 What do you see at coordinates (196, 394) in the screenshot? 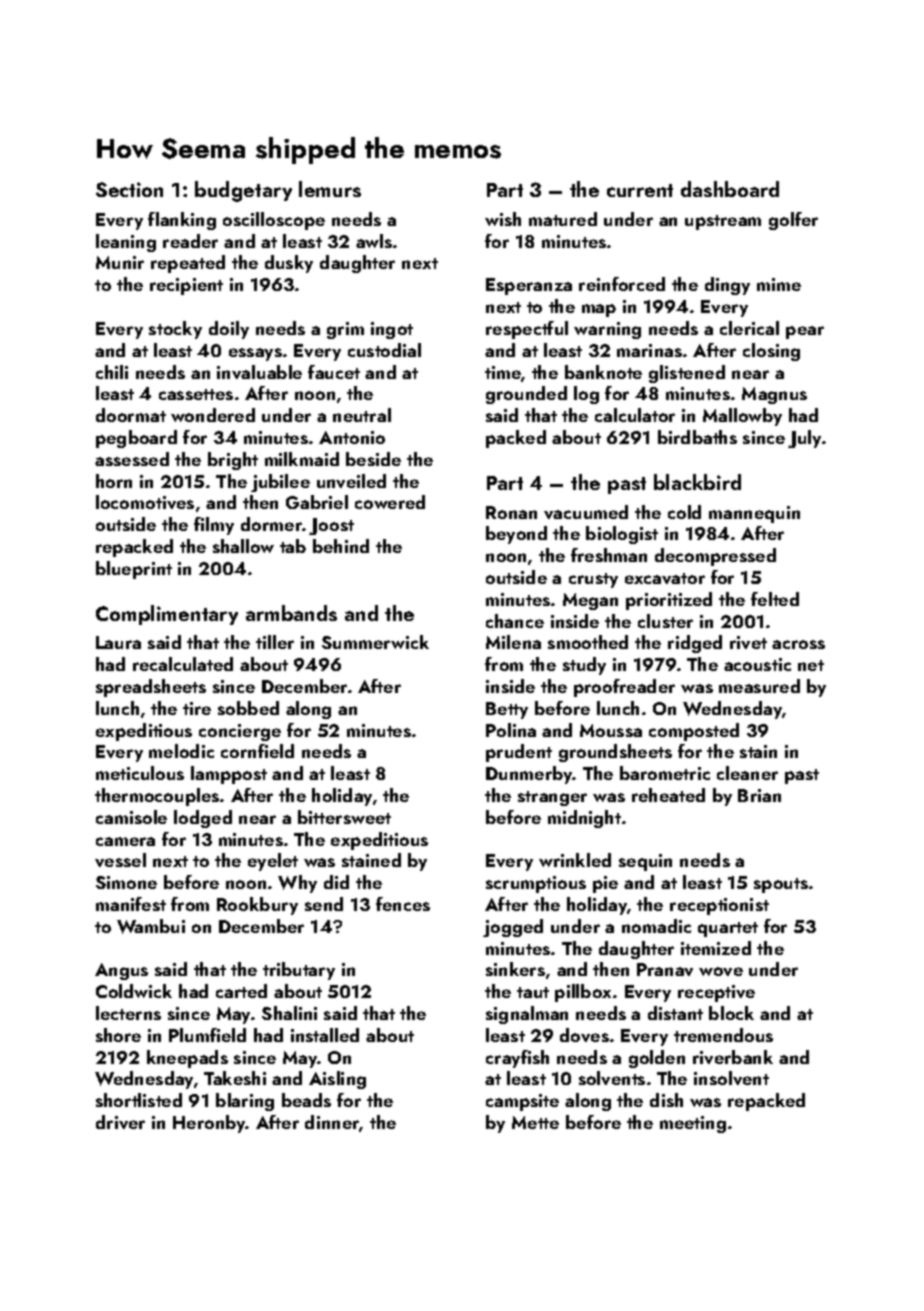
I see `cassettes` at bounding box center [196, 394].
